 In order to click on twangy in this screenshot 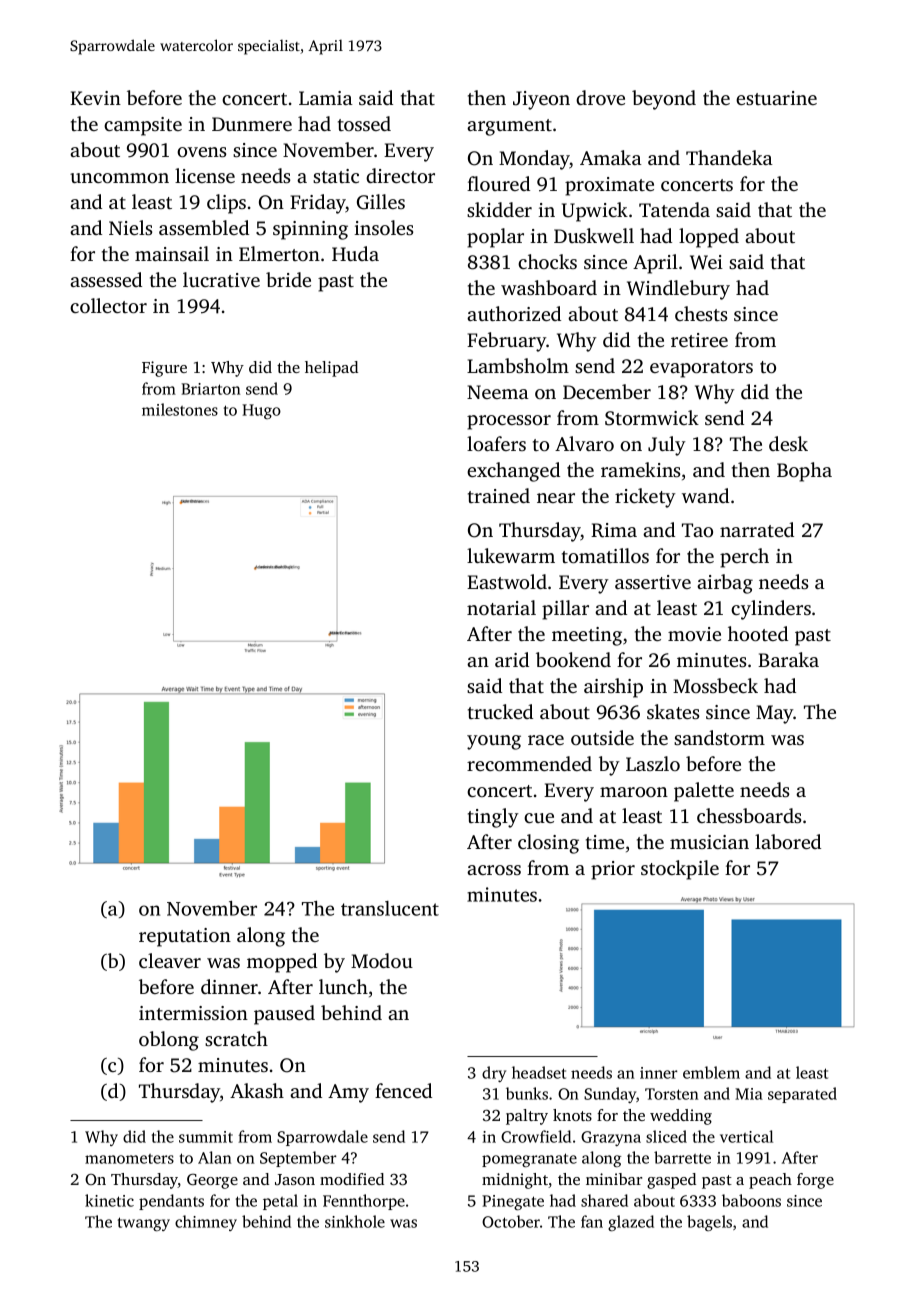, I will do `click(144, 1224)`.
